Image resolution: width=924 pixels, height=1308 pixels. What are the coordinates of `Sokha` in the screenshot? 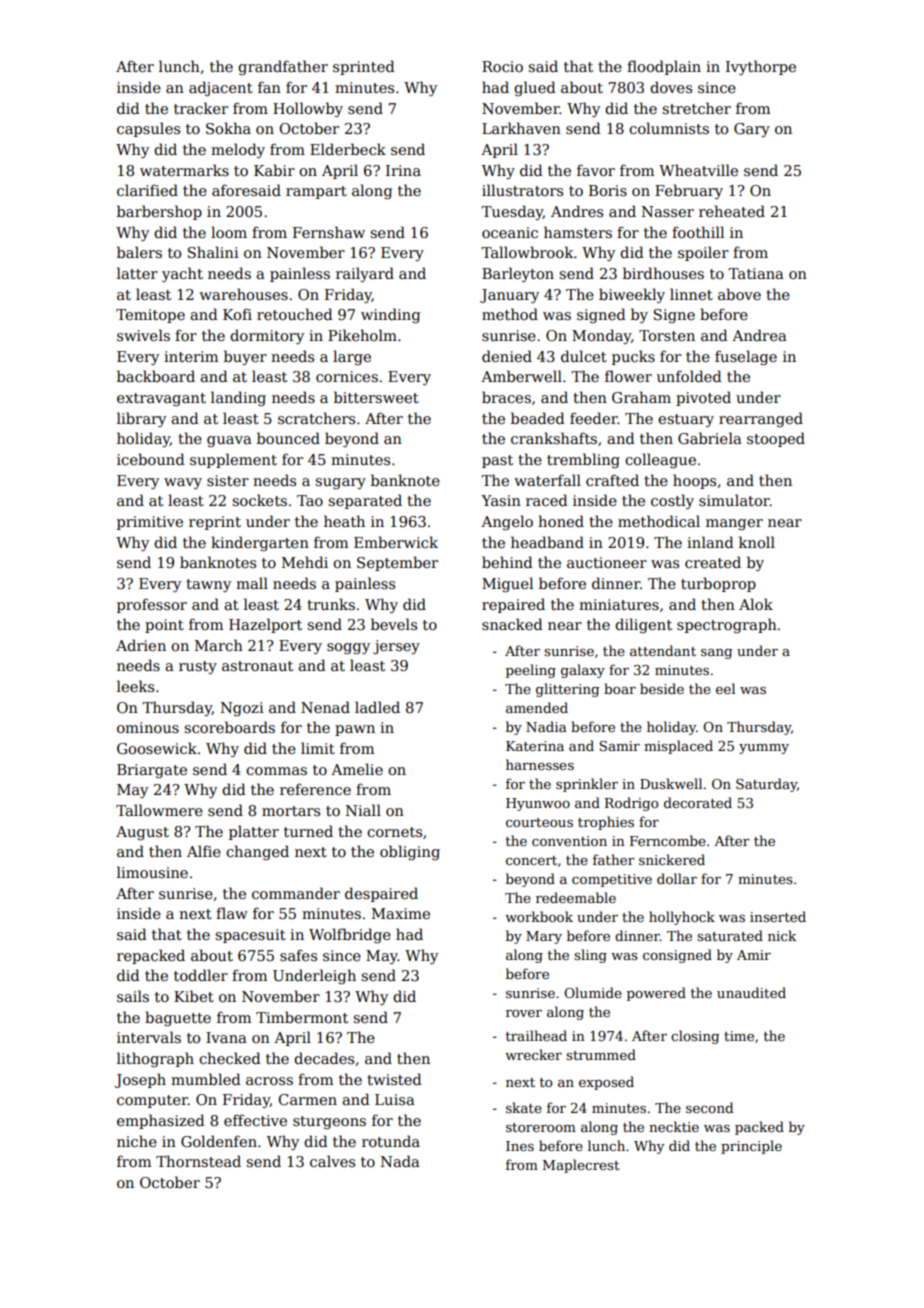 It's located at (228, 128).
